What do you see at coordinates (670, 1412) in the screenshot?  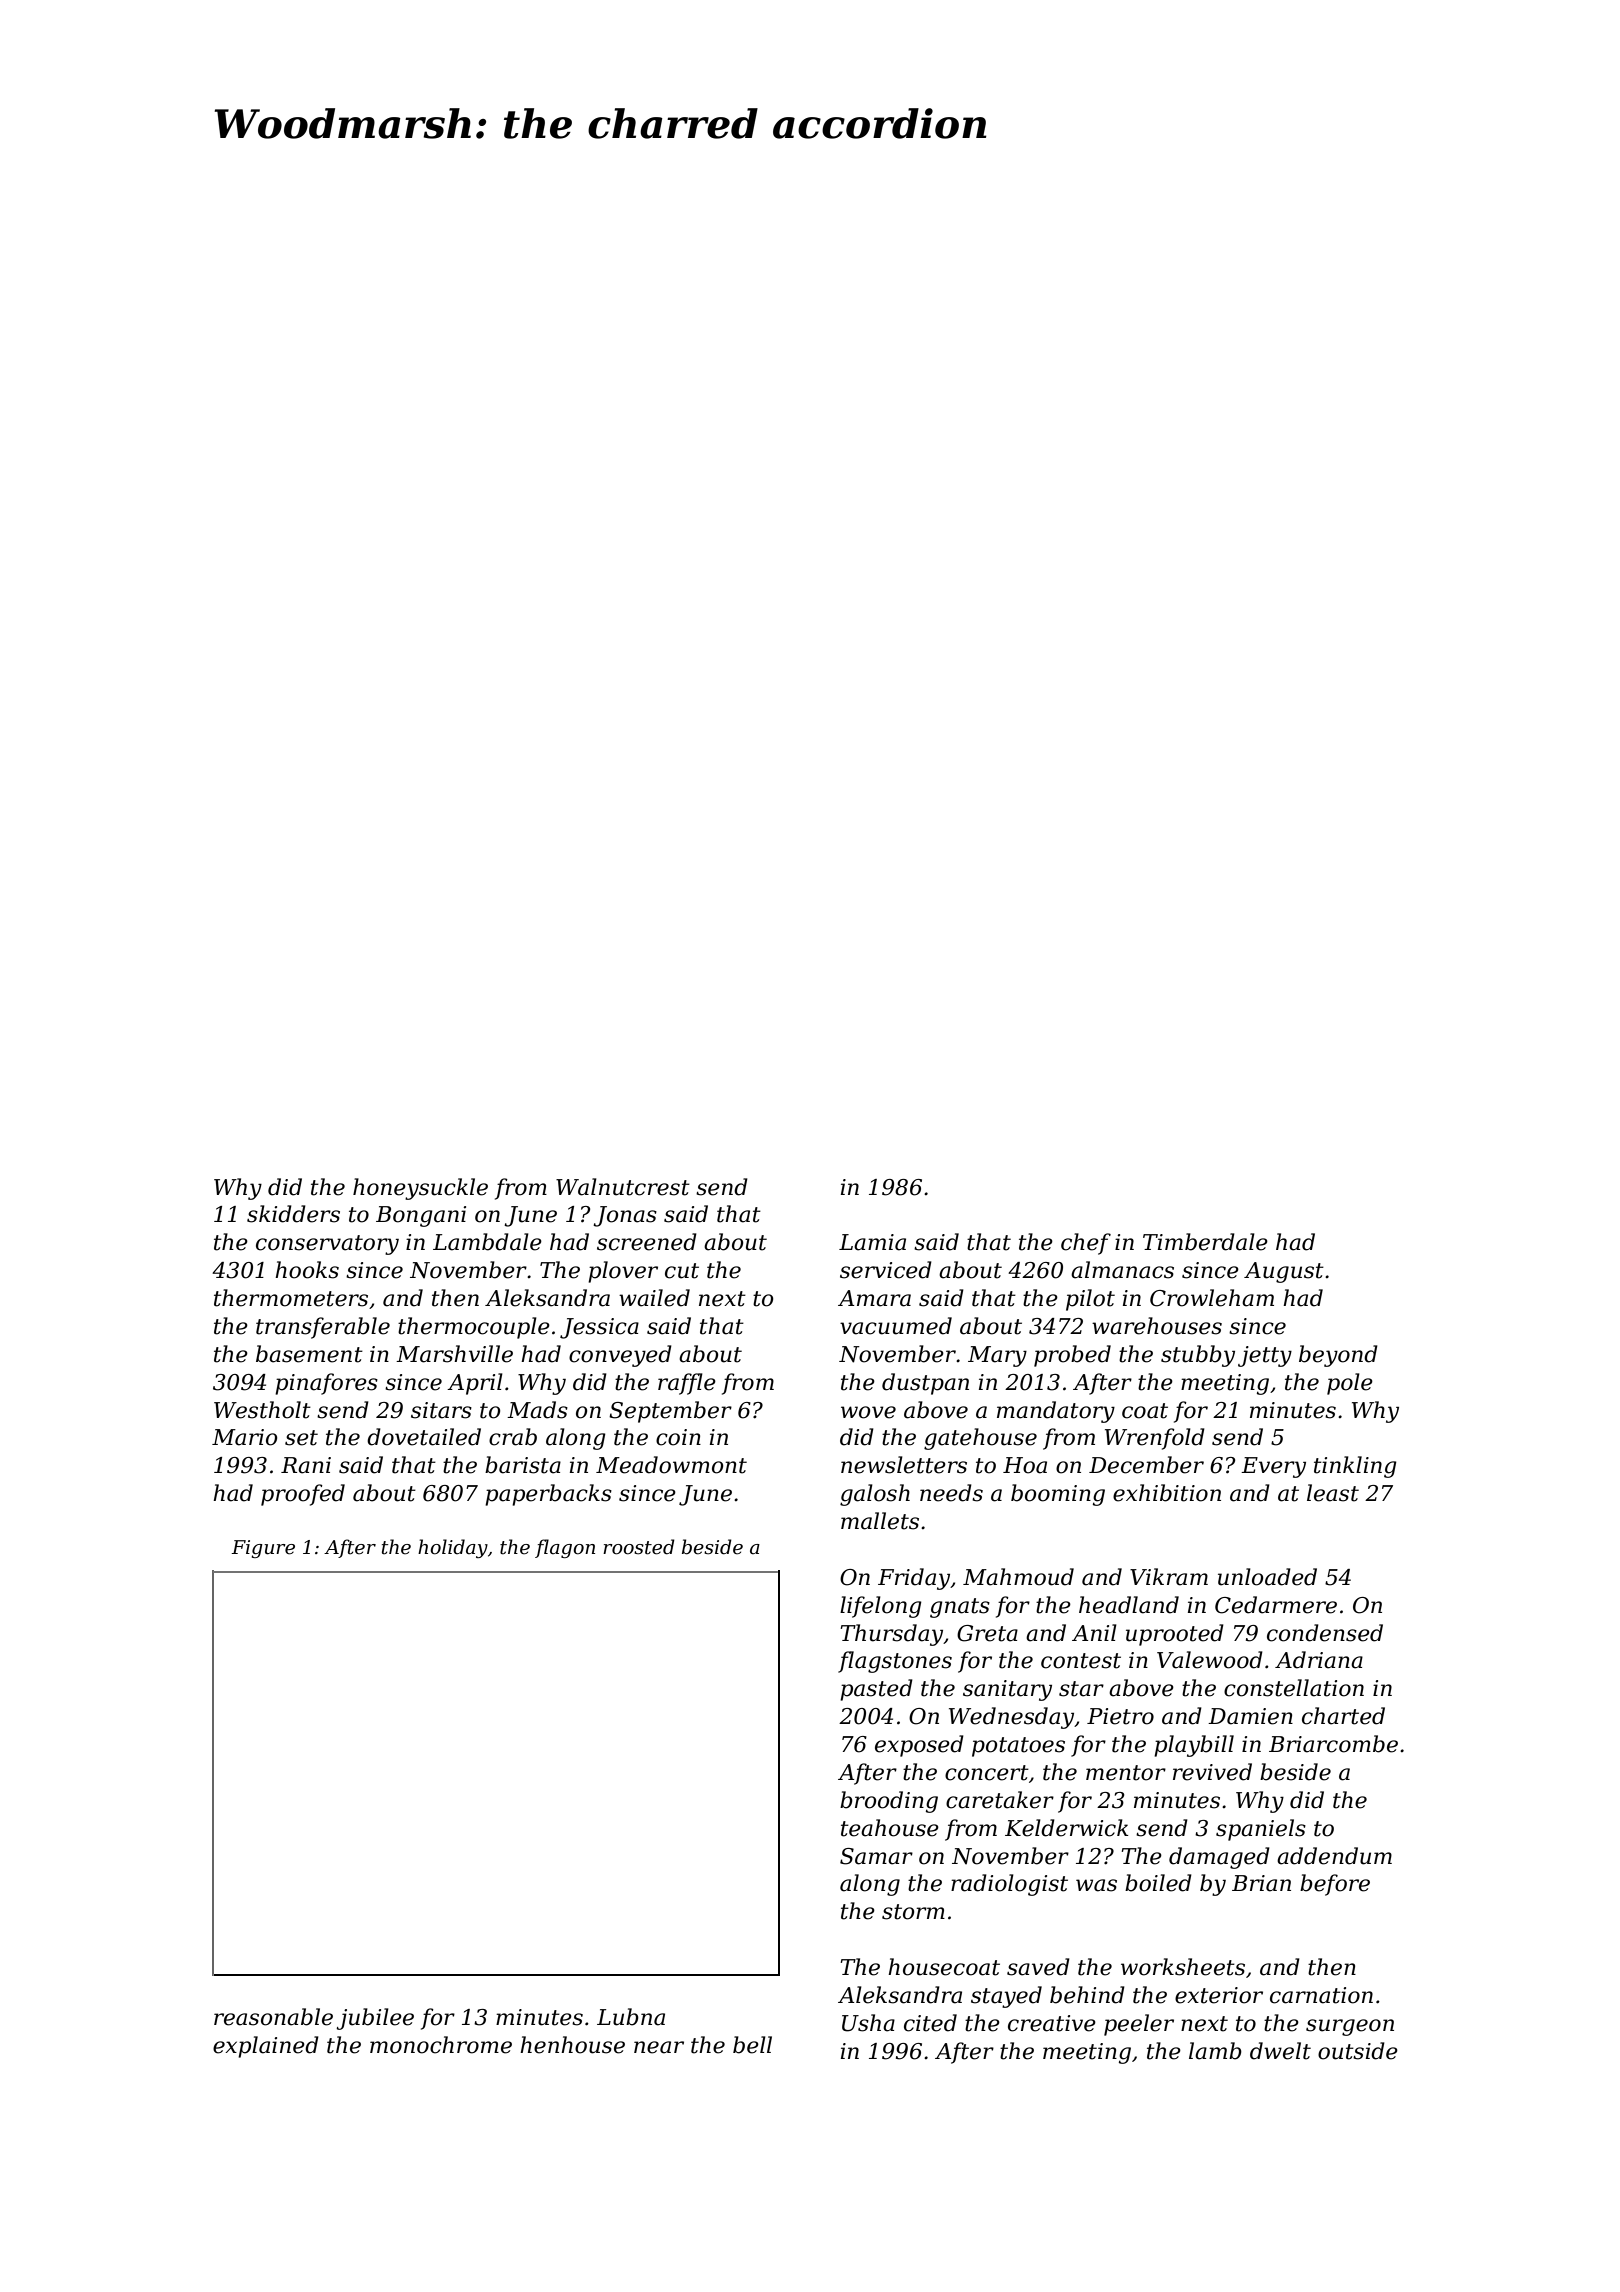 I see `September` at bounding box center [670, 1412].
